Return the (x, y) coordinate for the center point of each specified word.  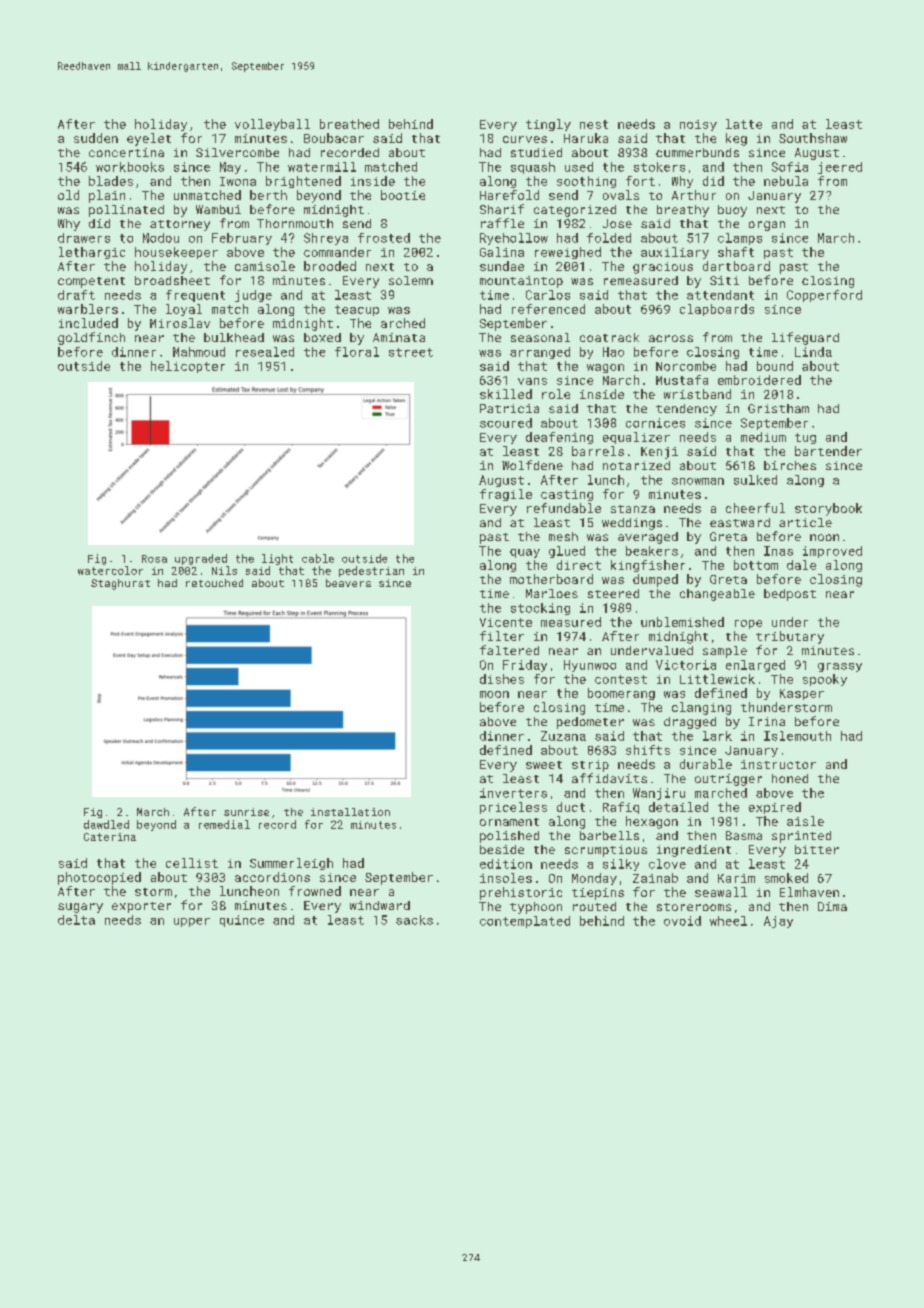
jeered (840, 168)
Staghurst (120, 584)
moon (494, 694)
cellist (192, 863)
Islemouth (797, 736)
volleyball (272, 125)
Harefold (509, 195)
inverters (513, 793)
